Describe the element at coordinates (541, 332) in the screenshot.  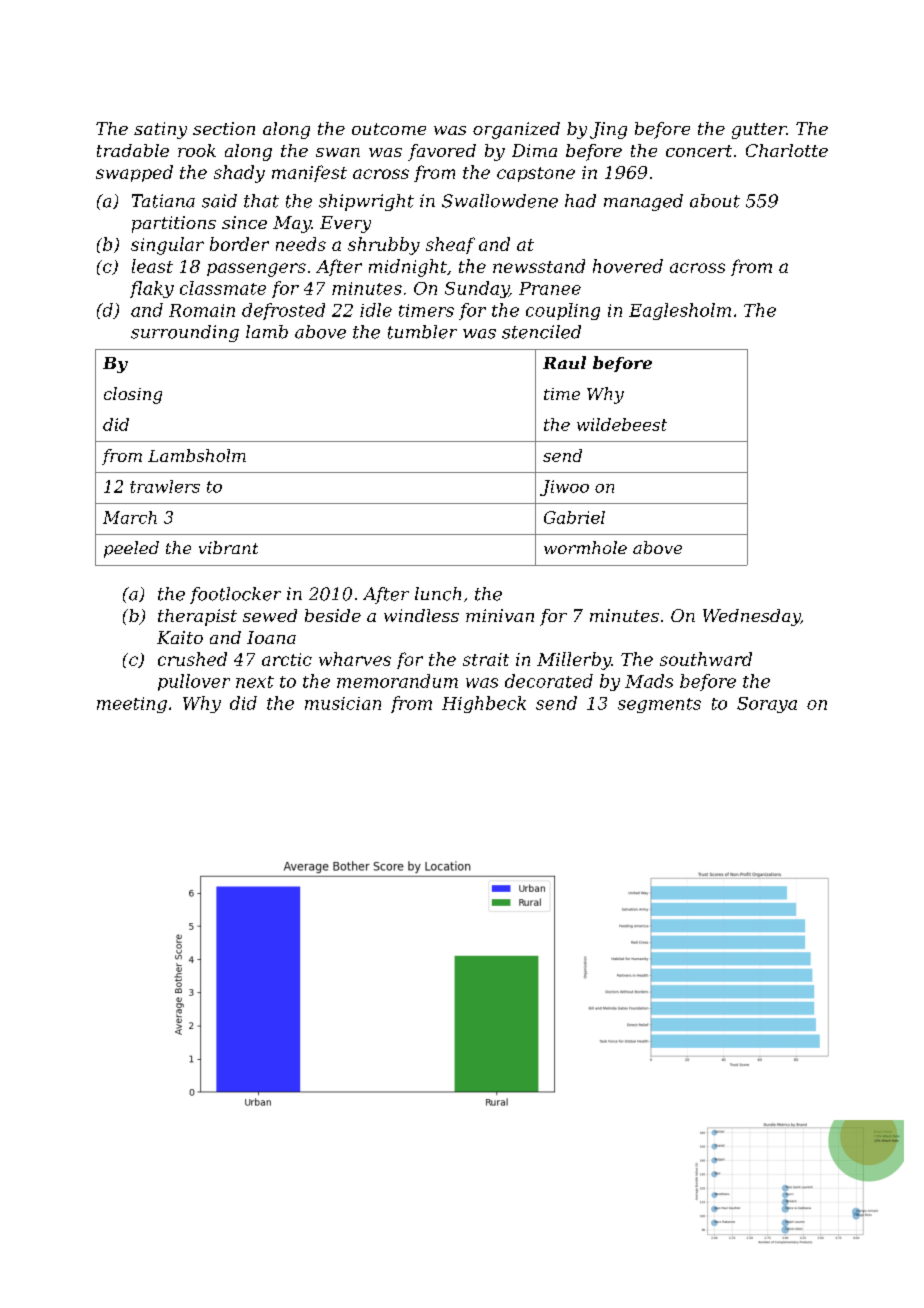
I see `stenciled` at that location.
